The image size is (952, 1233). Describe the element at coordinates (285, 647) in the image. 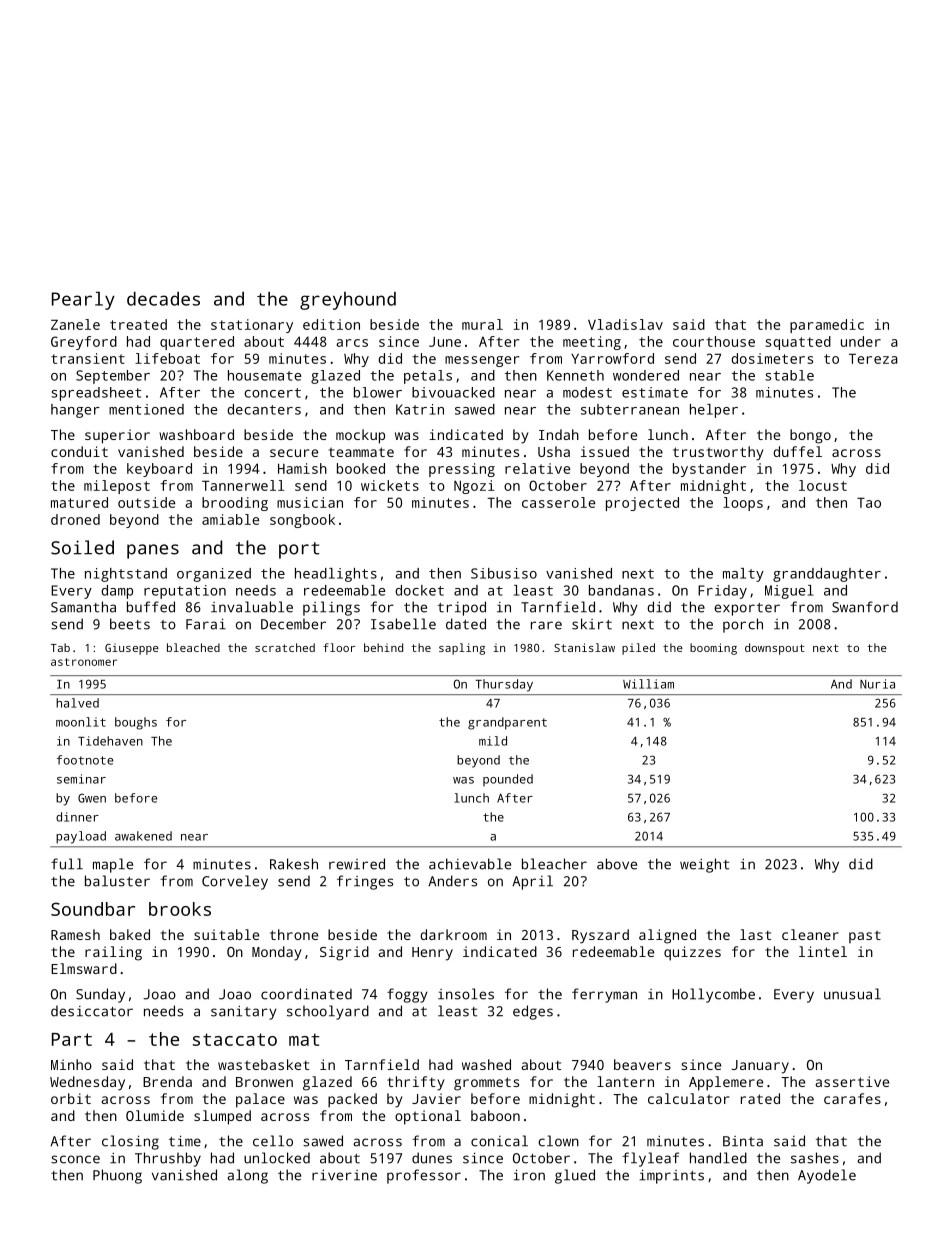

I see `scratched` at that location.
